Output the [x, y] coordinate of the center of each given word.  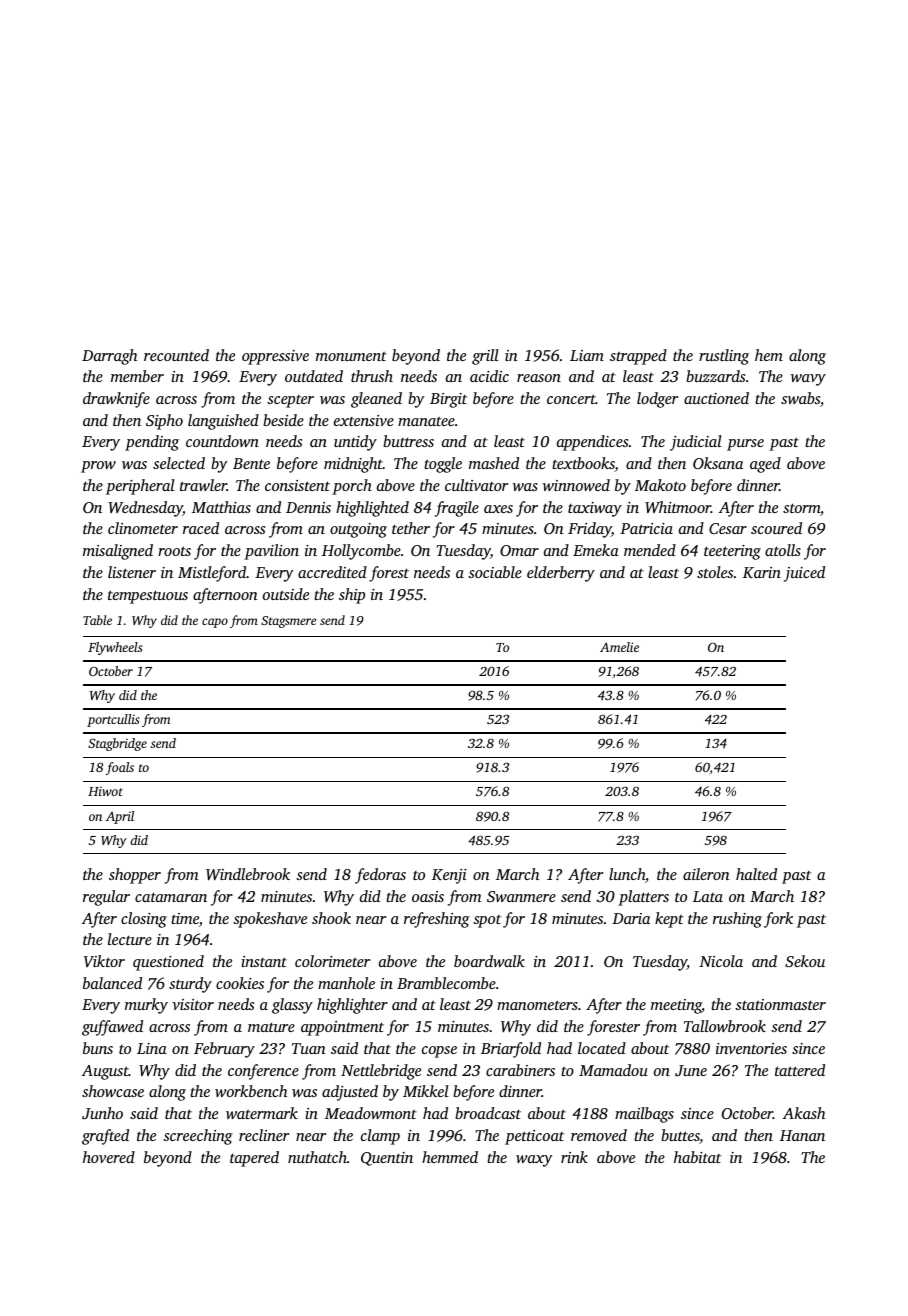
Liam [587, 355]
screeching [198, 1137]
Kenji [449, 876]
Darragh [109, 357]
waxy [534, 1161]
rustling [724, 357]
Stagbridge [117, 744]
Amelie [619, 647]
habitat [697, 1157]
